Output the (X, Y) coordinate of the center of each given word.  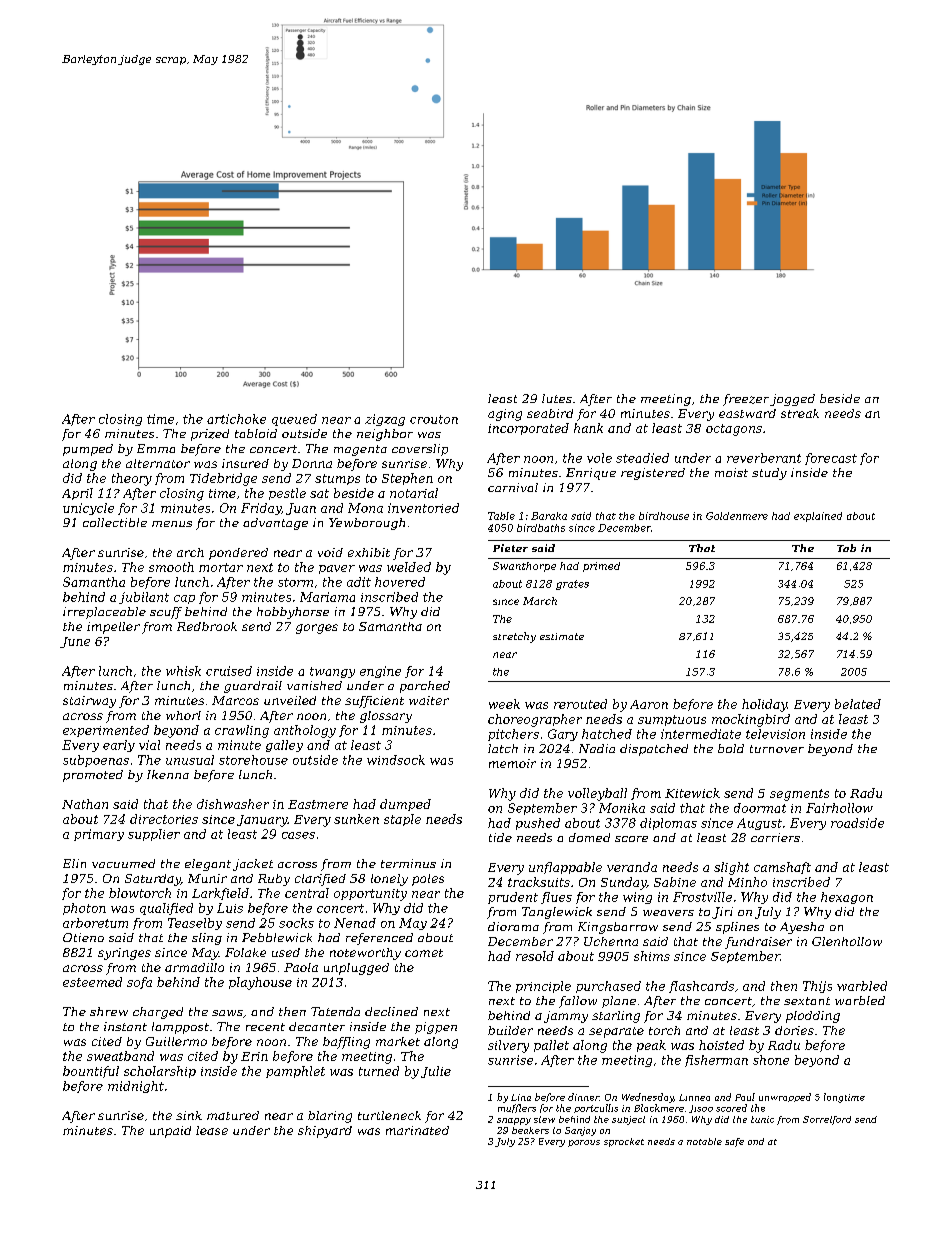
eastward (747, 413)
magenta (360, 450)
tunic (762, 1119)
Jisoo (701, 1109)
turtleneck (389, 1115)
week (504, 704)
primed (601, 567)
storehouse (253, 760)
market (398, 1041)
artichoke (236, 419)
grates (572, 585)
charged (158, 1013)
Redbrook (207, 626)
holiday (764, 705)
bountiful (91, 1072)
